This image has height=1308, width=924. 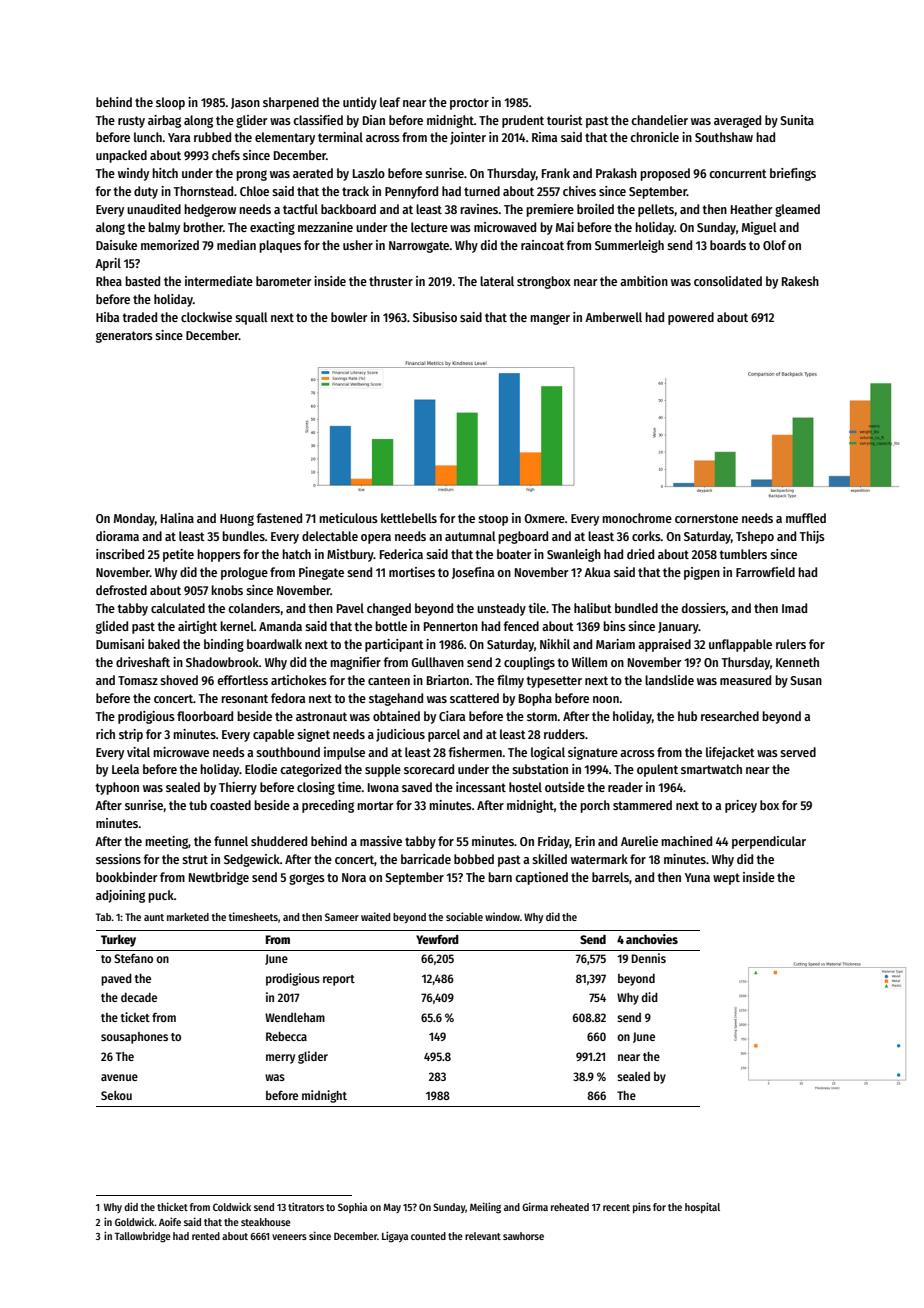 What do you see at coordinates (737, 121) in the image?
I see `averaged` at bounding box center [737, 121].
